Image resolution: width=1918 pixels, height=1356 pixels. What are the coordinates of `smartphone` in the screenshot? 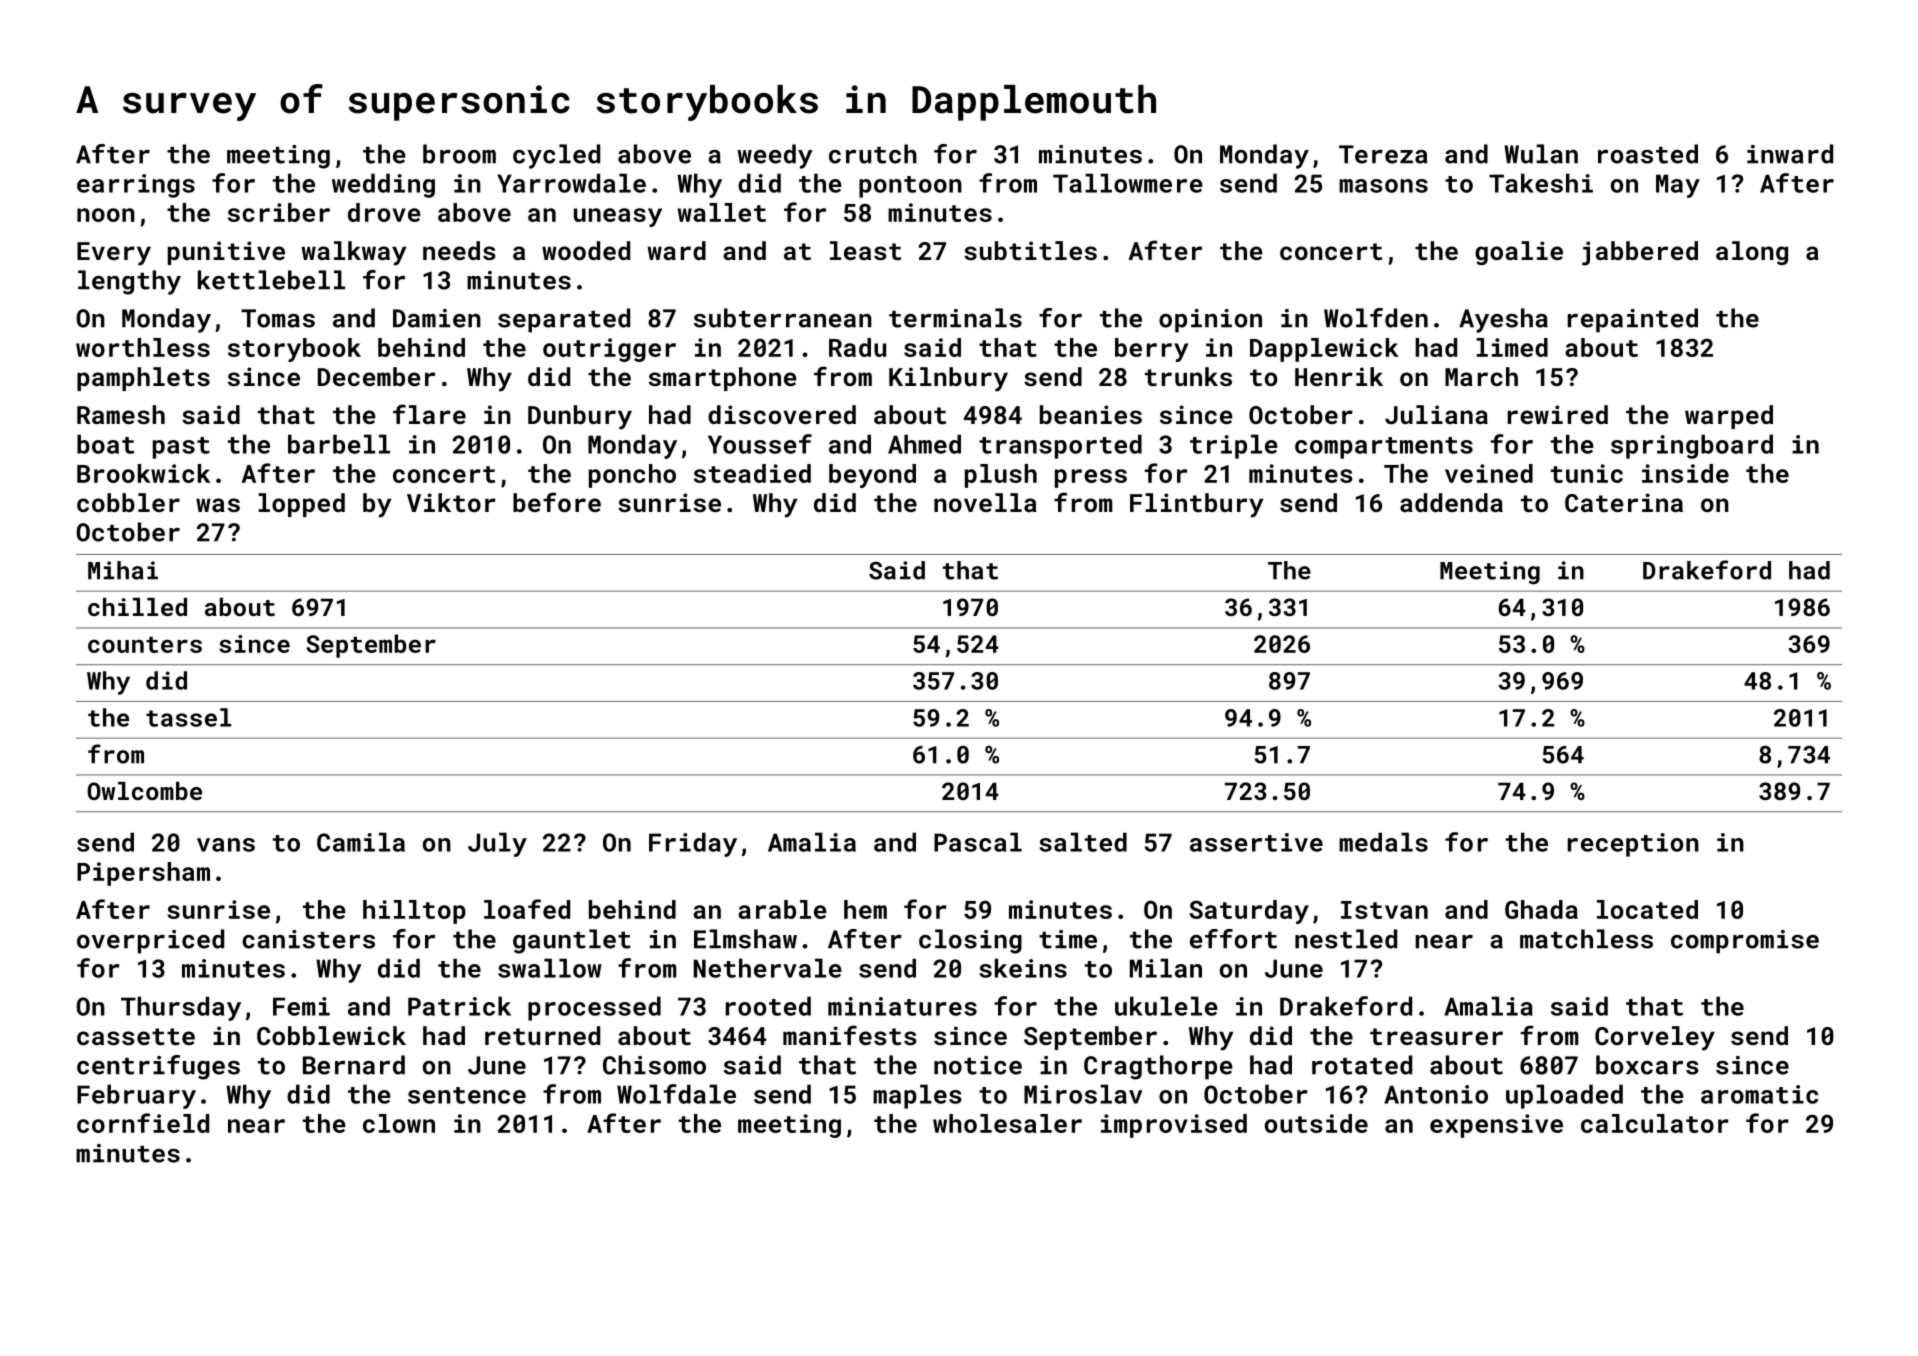 It's located at (723, 379).
